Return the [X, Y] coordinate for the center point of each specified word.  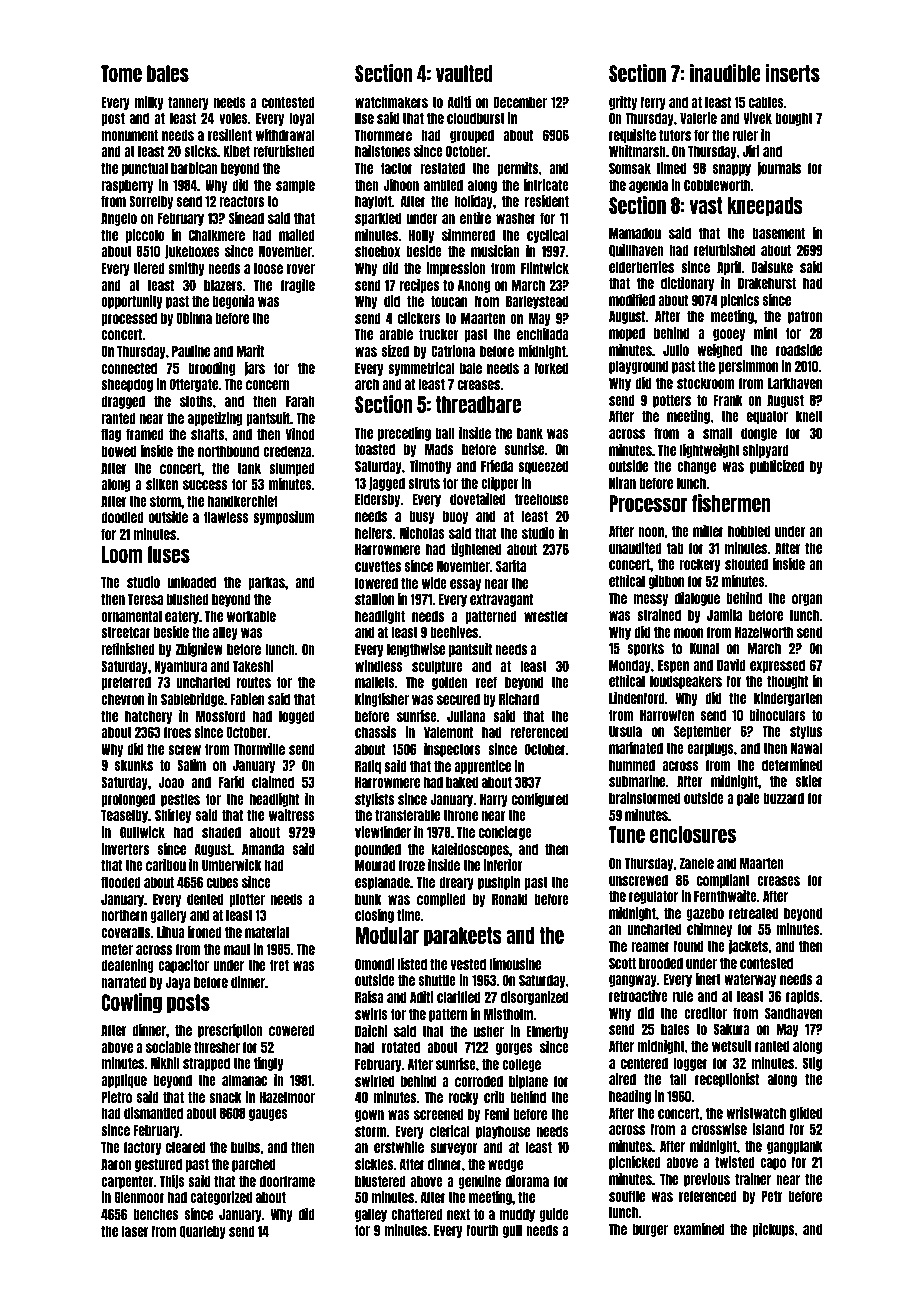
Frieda [497, 466]
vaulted [464, 73]
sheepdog [127, 385]
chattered [417, 1214]
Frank [728, 400]
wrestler [546, 616]
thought [787, 682]
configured [540, 800]
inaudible [725, 73]
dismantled [153, 1113]
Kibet [236, 151]
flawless [226, 517]
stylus [806, 732]
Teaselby [124, 816]
